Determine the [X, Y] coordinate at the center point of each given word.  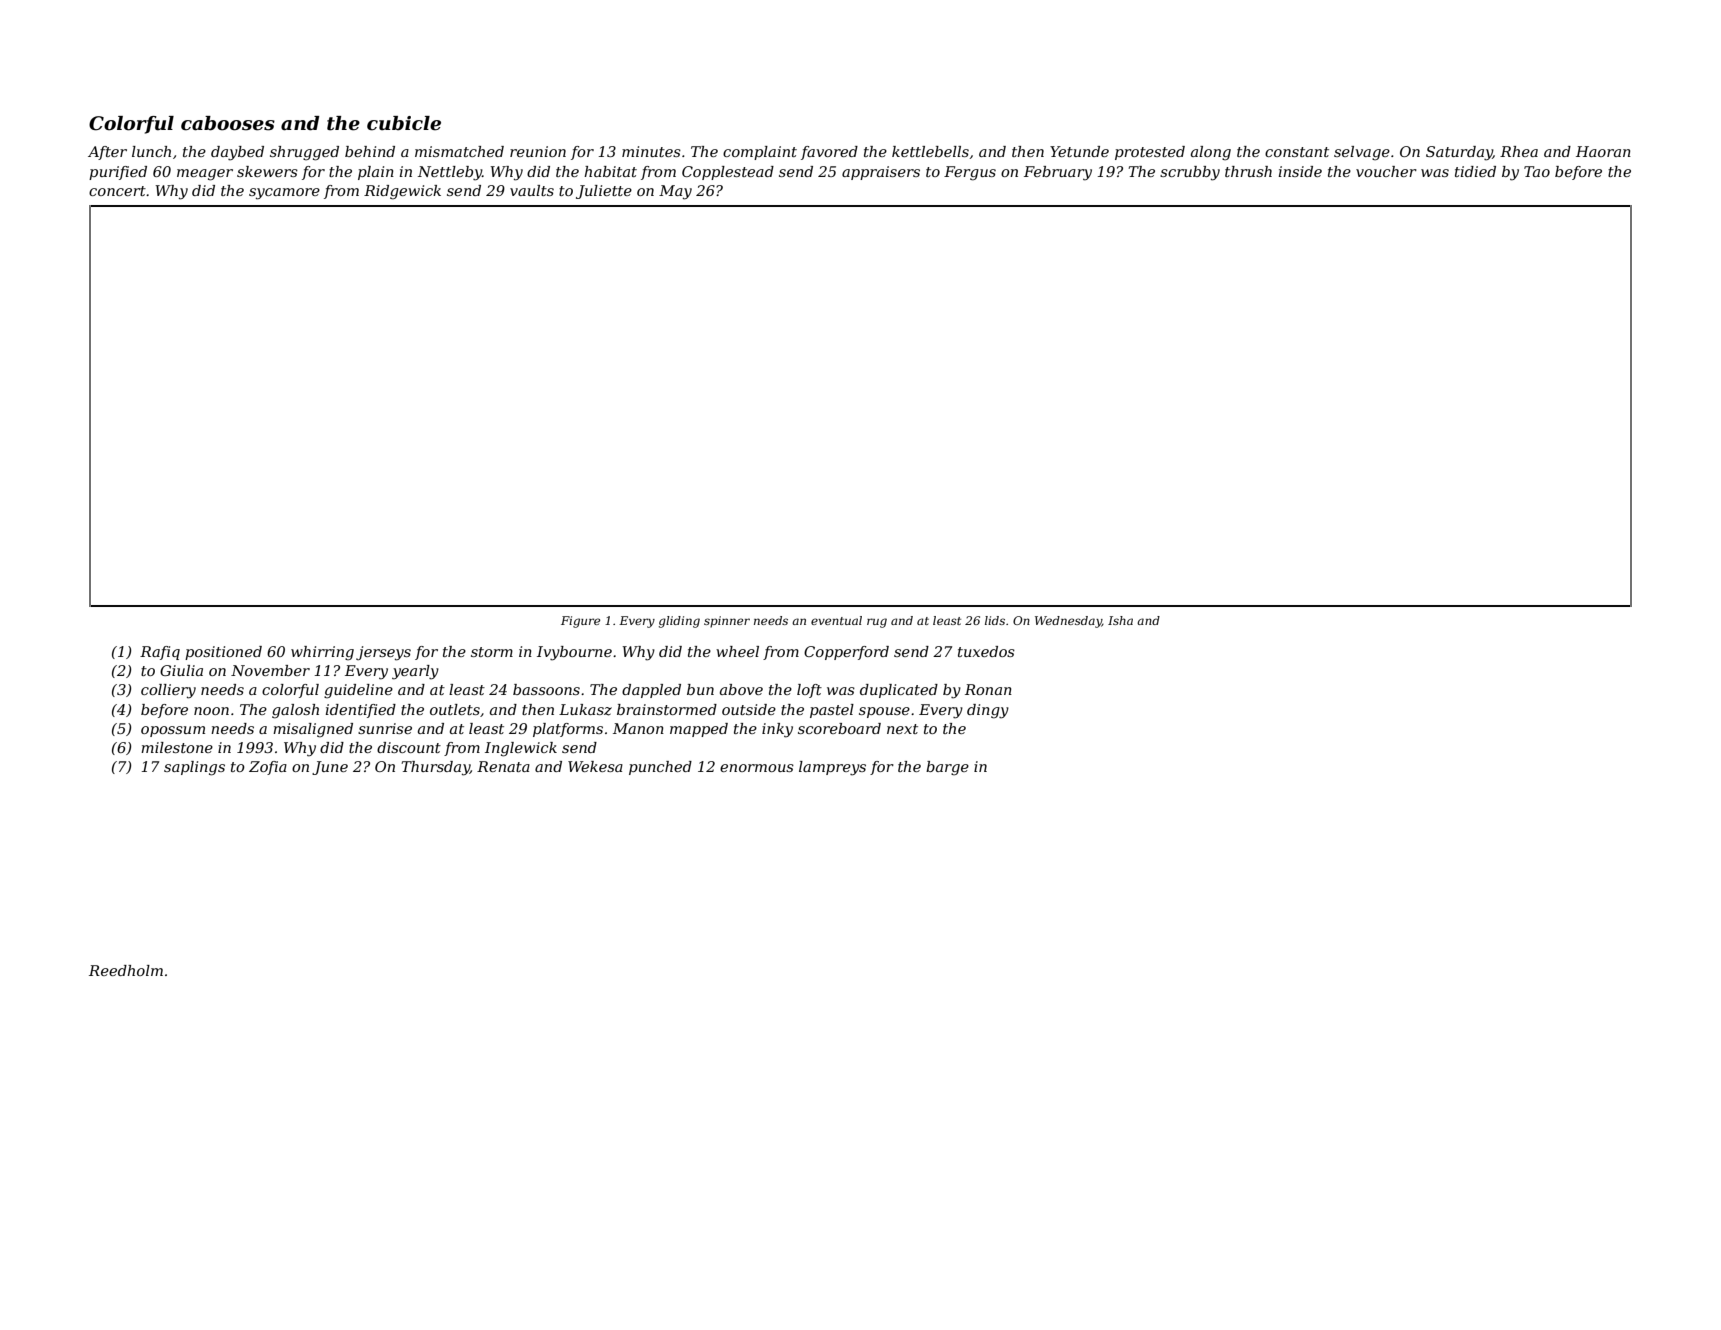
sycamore [284, 194]
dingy [988, 711]
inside [1300, 171]
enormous [757, 768]
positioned [223, 653]
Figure [580, 622]
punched [660, 768]
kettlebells [930, 151]
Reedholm [126, 970]
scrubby [1190, 173]
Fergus [970, 173]
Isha [1120, 620]
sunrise [385, 728]
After [107, 153]
